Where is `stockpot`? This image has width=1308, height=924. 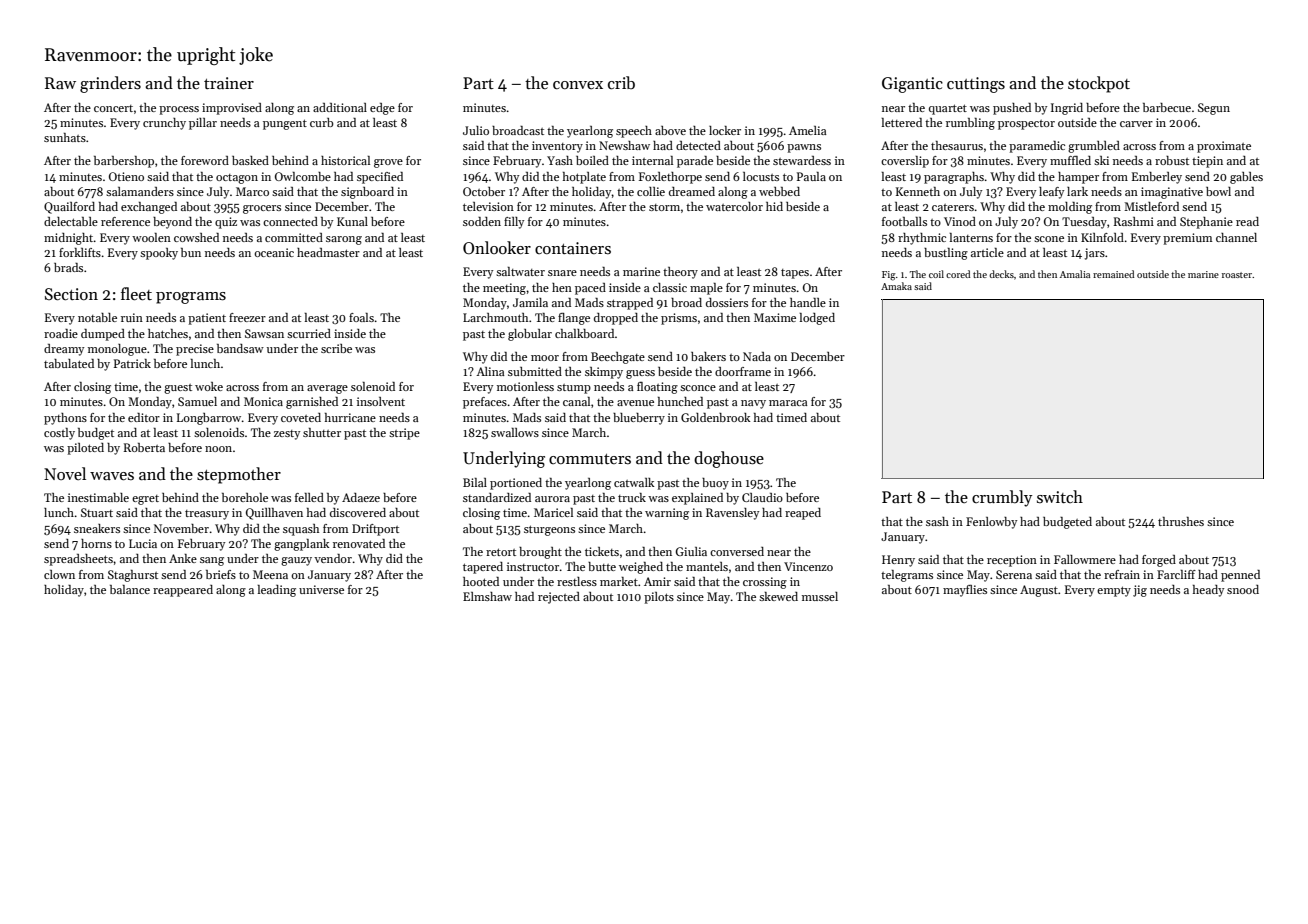 stockpot is located at coordinates (1099, 84).
